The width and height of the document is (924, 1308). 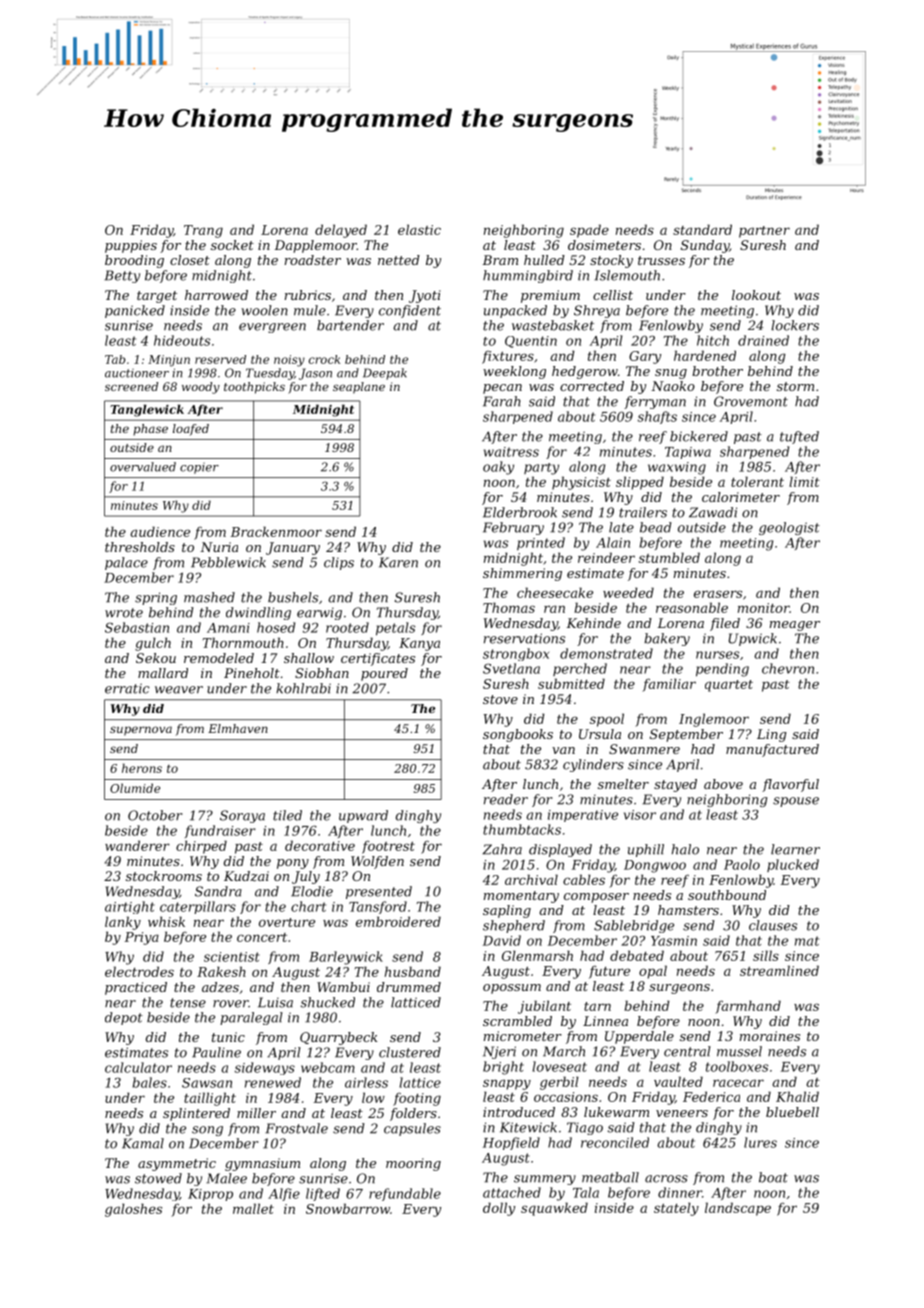 I want to click on mallet, so click(x=253, y=1208).
